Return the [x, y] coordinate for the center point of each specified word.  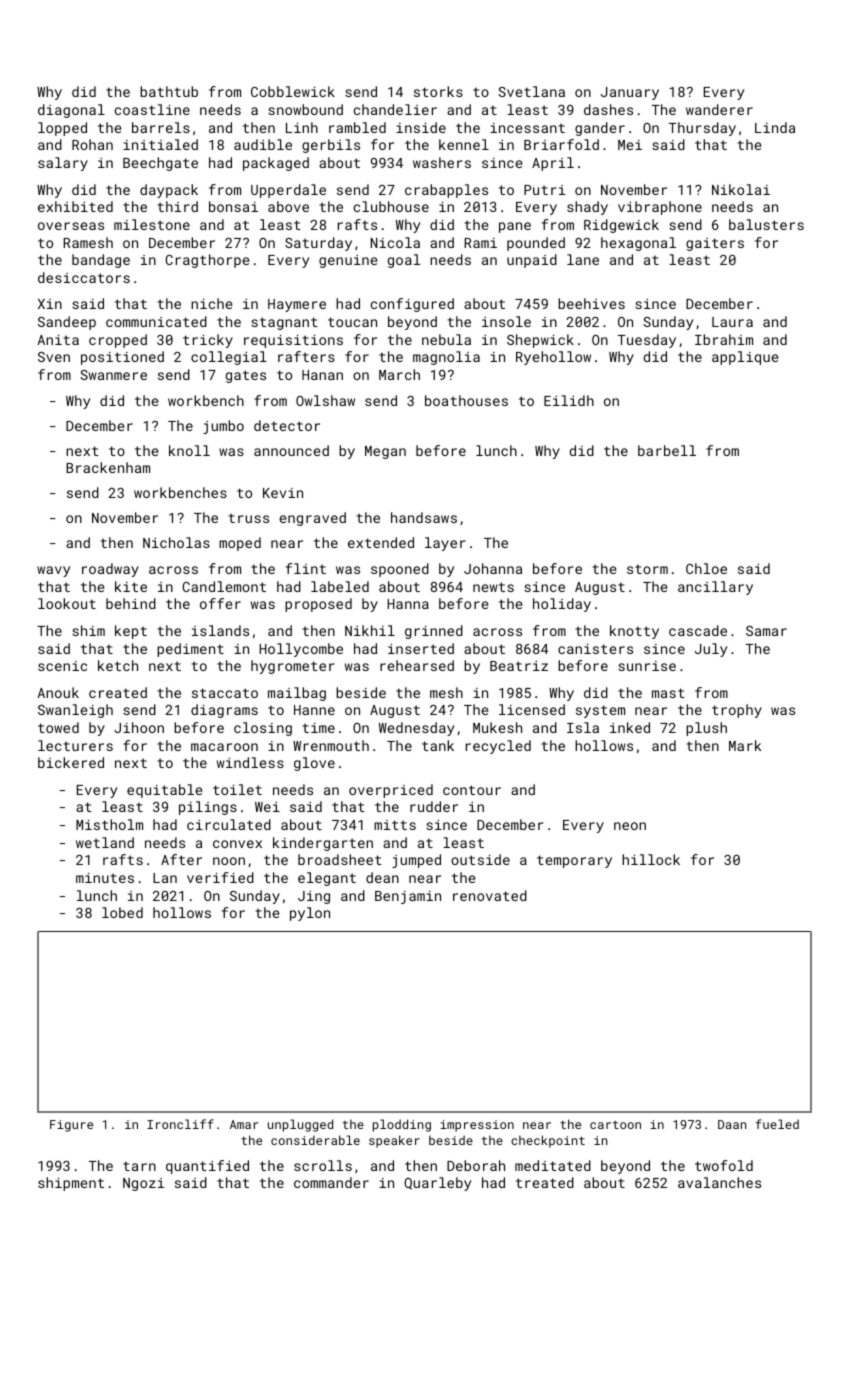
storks [438, 91]
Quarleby [437, 1184]
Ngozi [143, 1184]
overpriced [391, 791]
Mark [745, 745]
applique [745, 358]
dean [382, 877]
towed [58, 727]
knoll [189, 450]
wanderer [719, 109]
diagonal [71, 111]
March [399, 374]
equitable [165, 791]
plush [706, 729]
